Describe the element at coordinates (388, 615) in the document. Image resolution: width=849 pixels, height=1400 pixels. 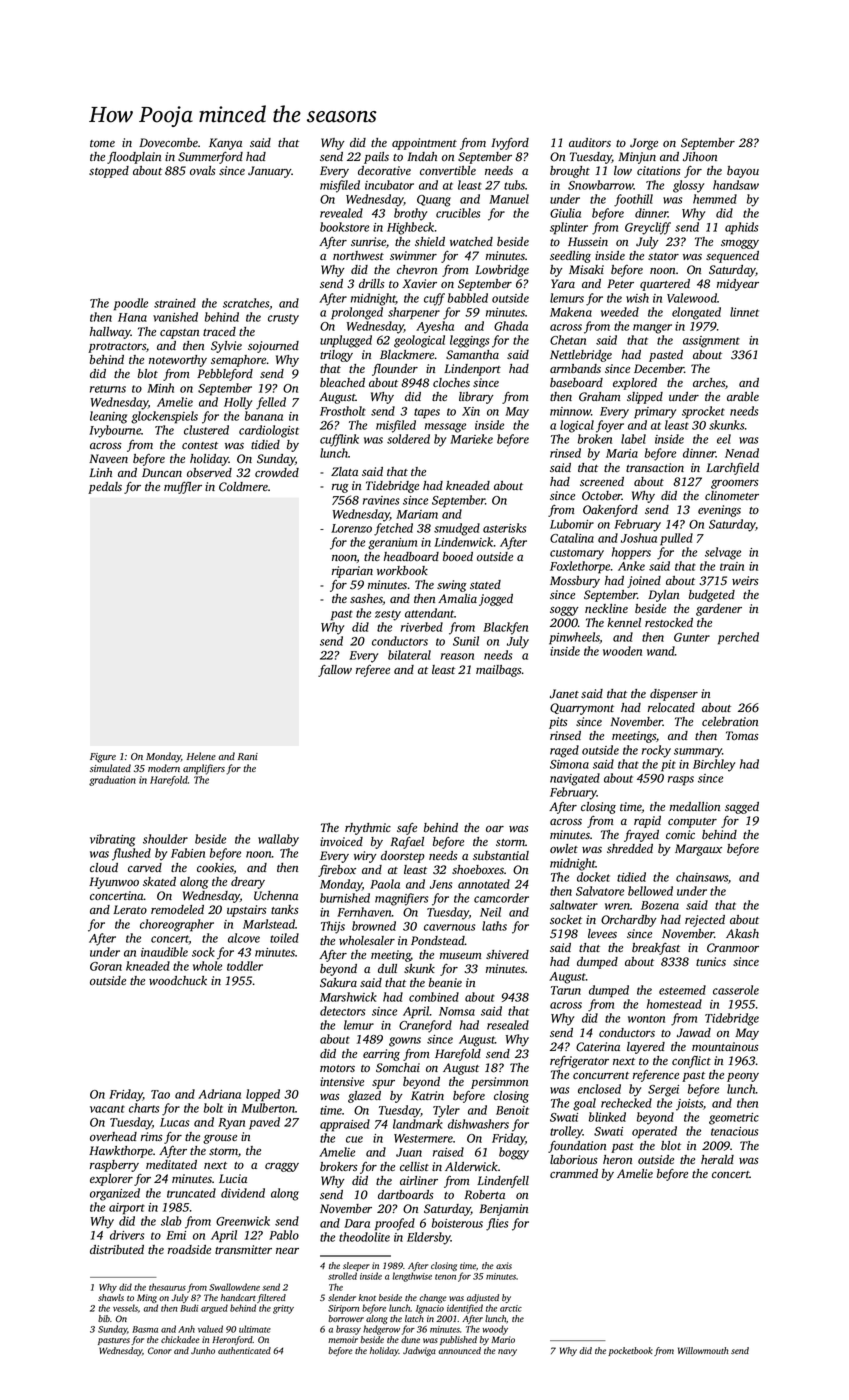
I see `zesty` at that location.
